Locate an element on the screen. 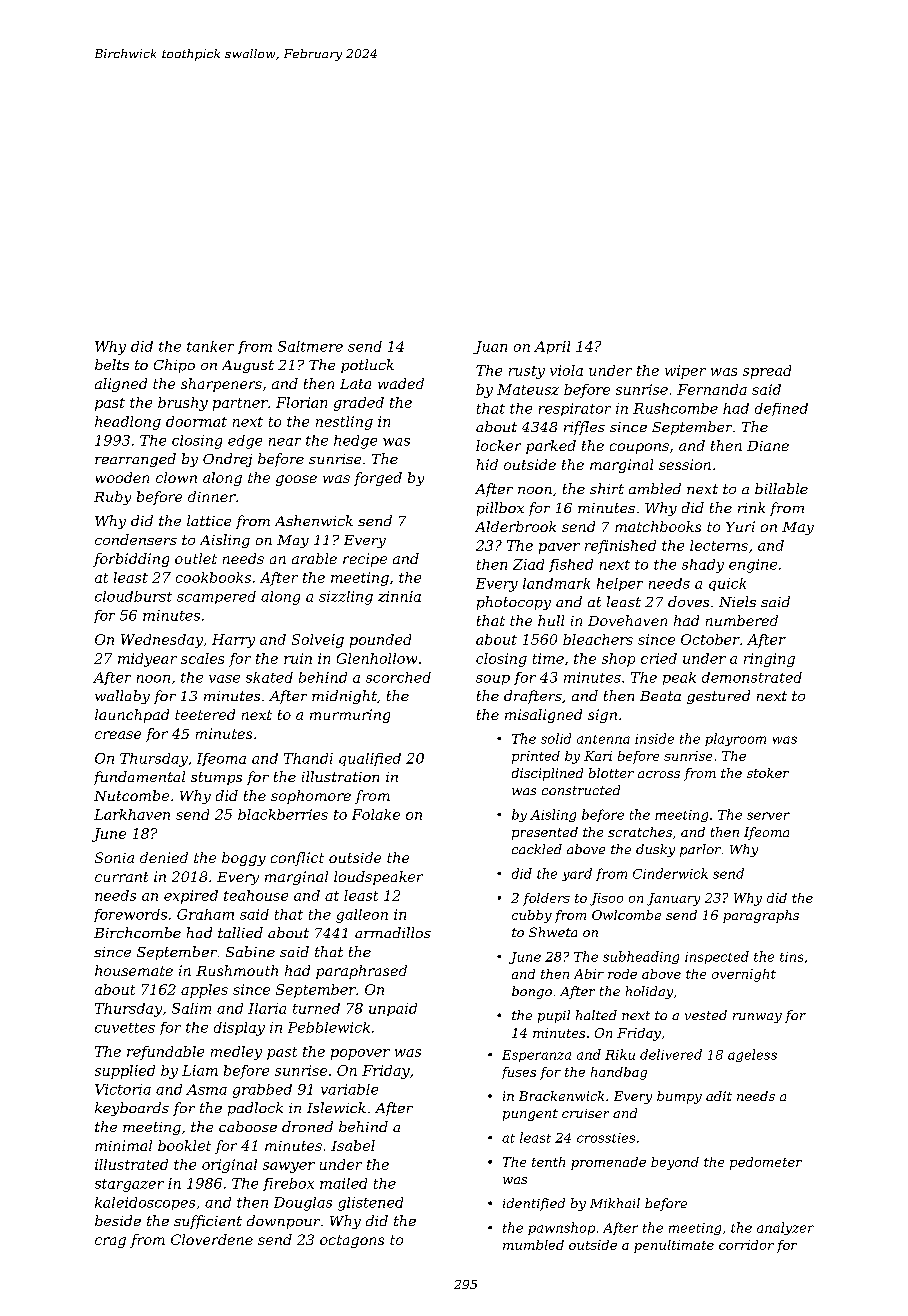  stumps is located at coordinates (216, 778).
